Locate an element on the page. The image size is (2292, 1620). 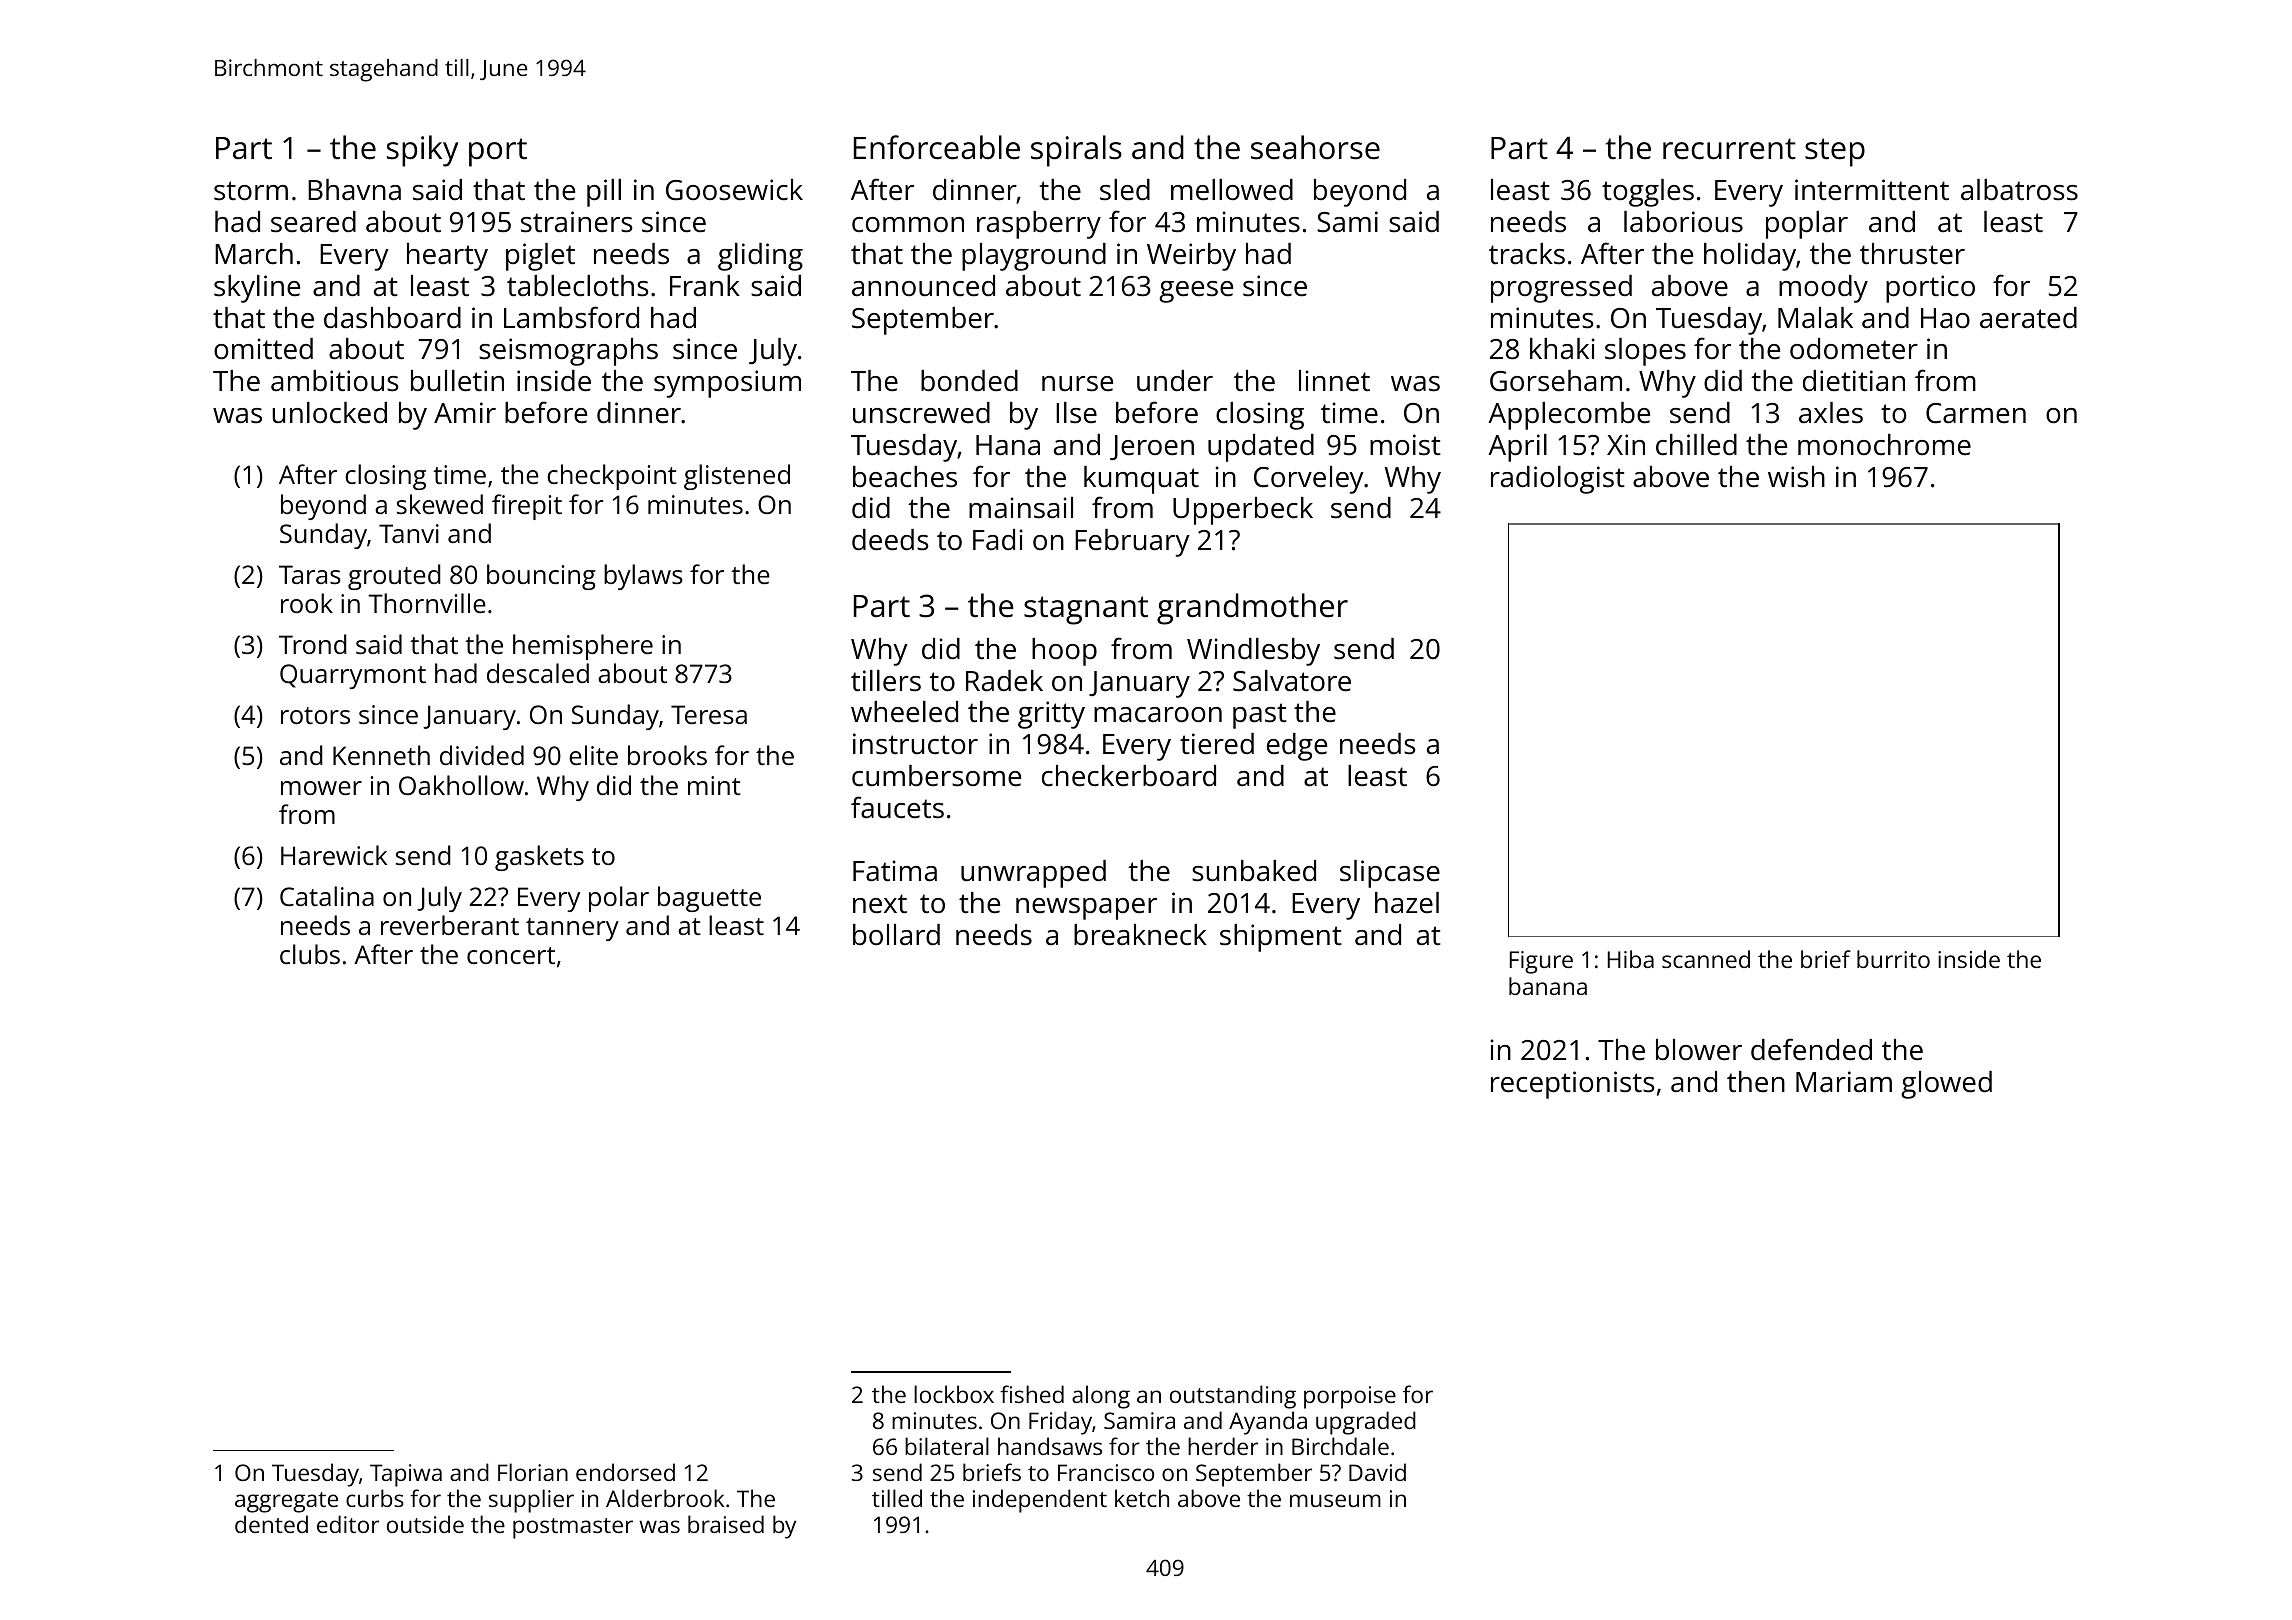
burrito is located at coordinates (1893, 959).
